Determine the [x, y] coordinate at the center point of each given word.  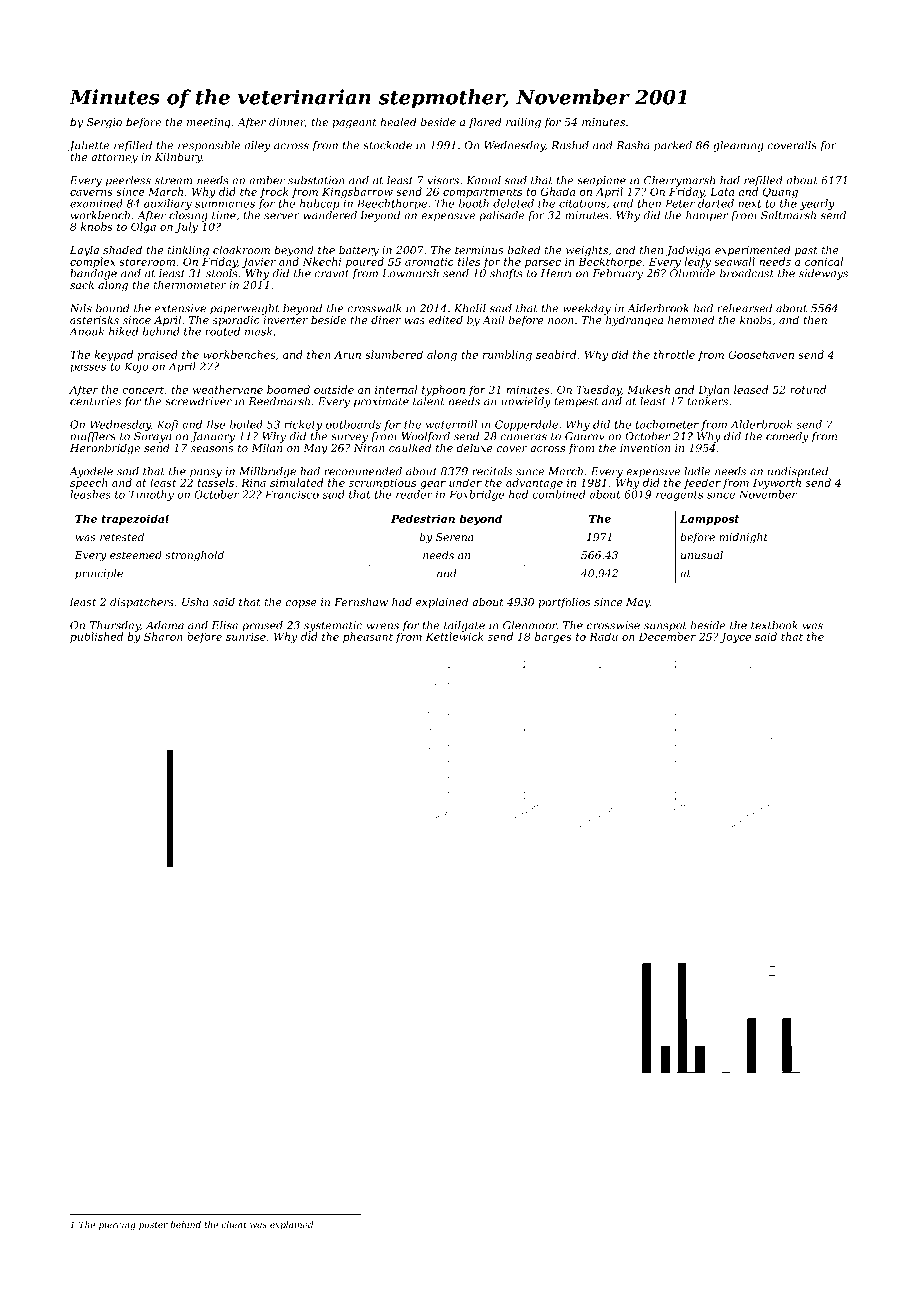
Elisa [225, 625]
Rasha [633, 145]
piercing [117, 1225]
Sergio [104, 123]
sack [82, 284]
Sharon [163, 636]
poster [153, 1226]
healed [398, 121]
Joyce [735, 638]
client [234, 1224]
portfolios [564, 602]
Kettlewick [455, 636]
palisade [501, 216]
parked [673, 146]
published [96, 637]
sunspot [665, 627]
